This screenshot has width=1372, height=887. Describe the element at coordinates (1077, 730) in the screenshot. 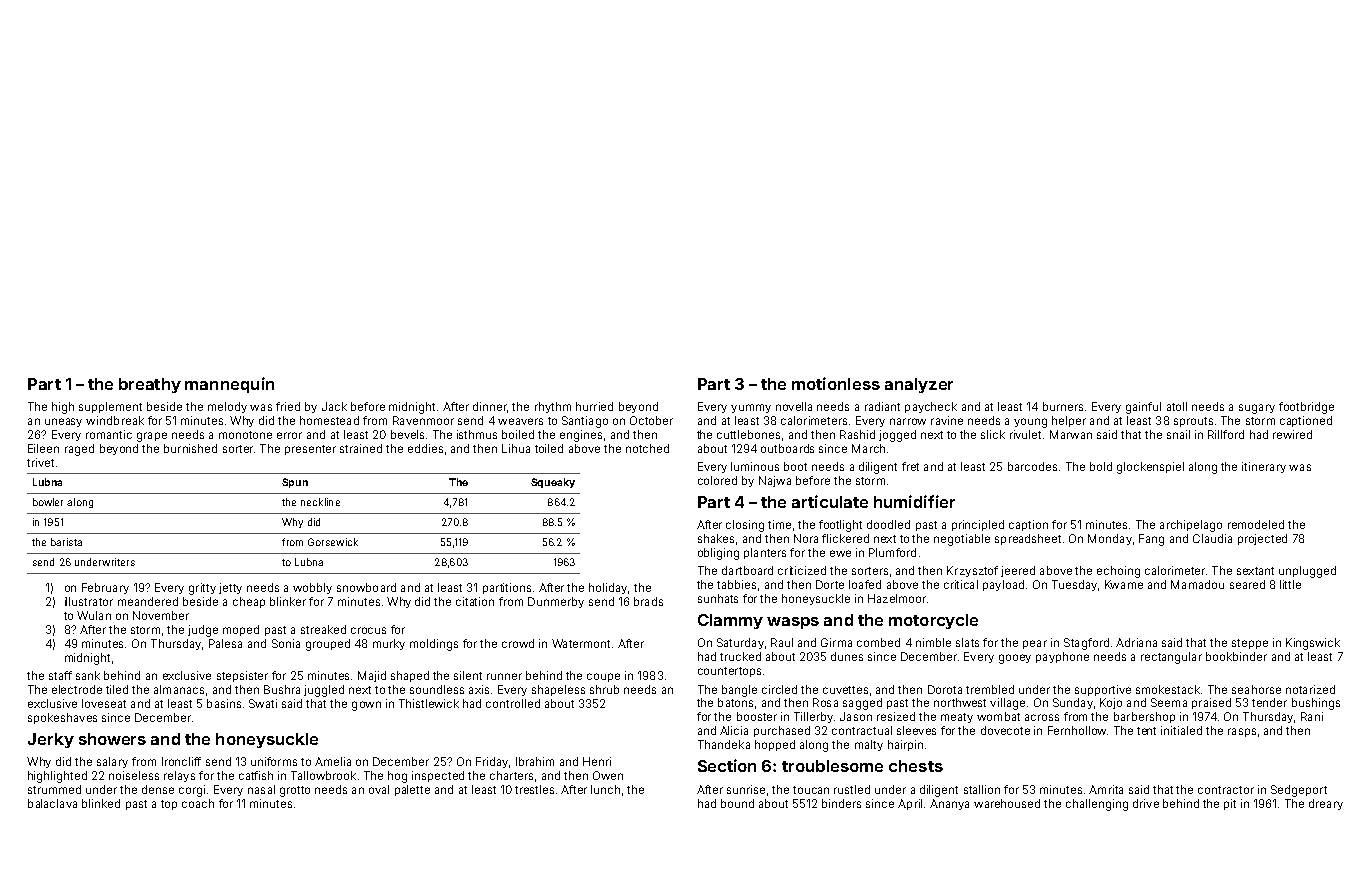

I see `Fernhollow` at that location.
